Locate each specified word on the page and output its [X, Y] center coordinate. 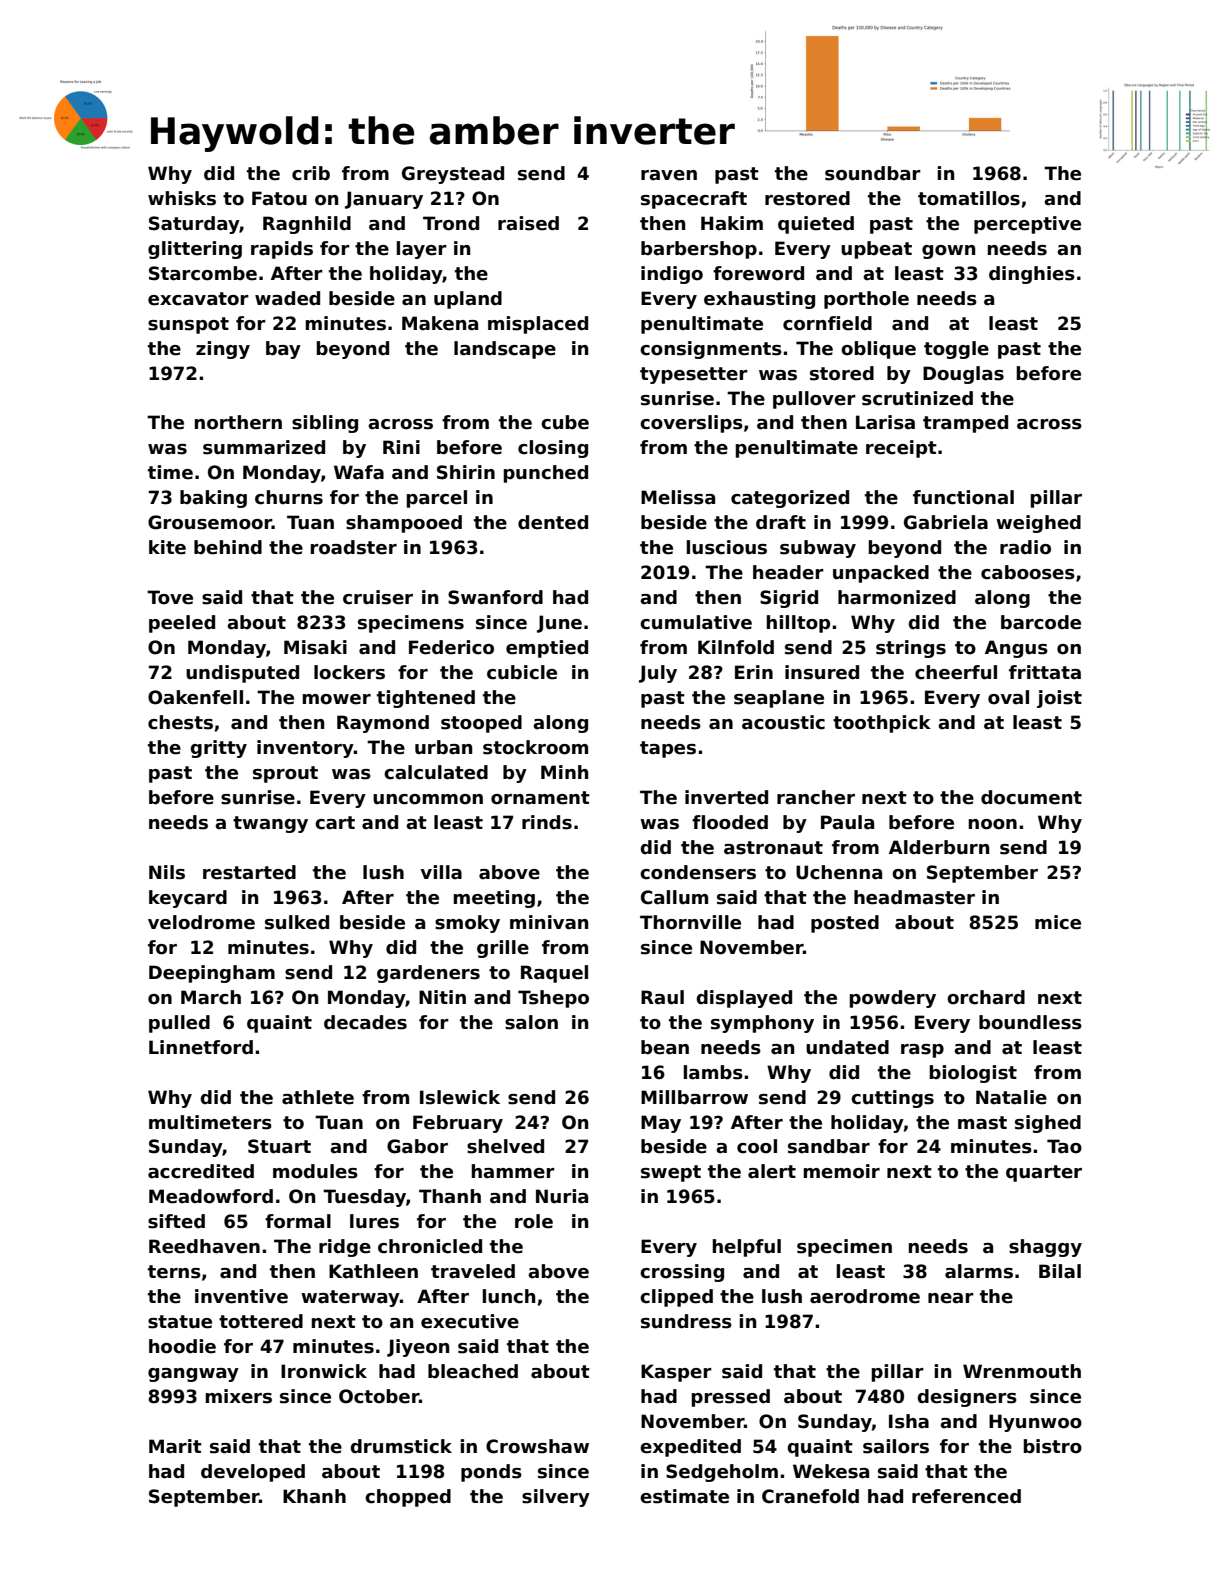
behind [228, 547]
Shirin [466, 472]
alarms [979, 1271]
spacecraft [694, 200]
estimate [684, 1496]
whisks [182, 198]
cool [757, 1146]
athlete [318, 1097]
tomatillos [969, 198]
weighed [1038, 524]
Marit [175, 1446]
